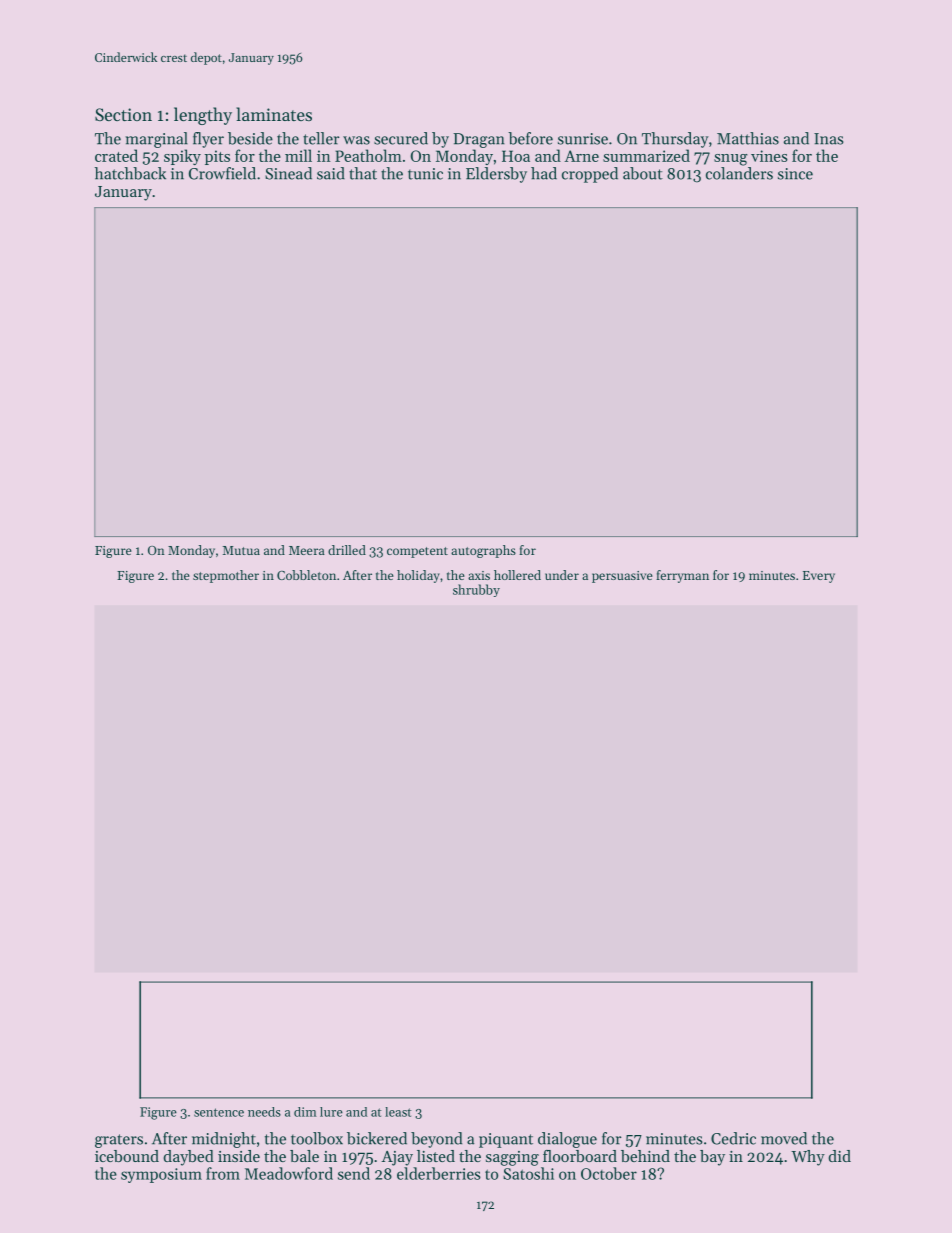 The height and width of the screenshot is (1233, 952). I want to click on behind, so click(645, 1156).
